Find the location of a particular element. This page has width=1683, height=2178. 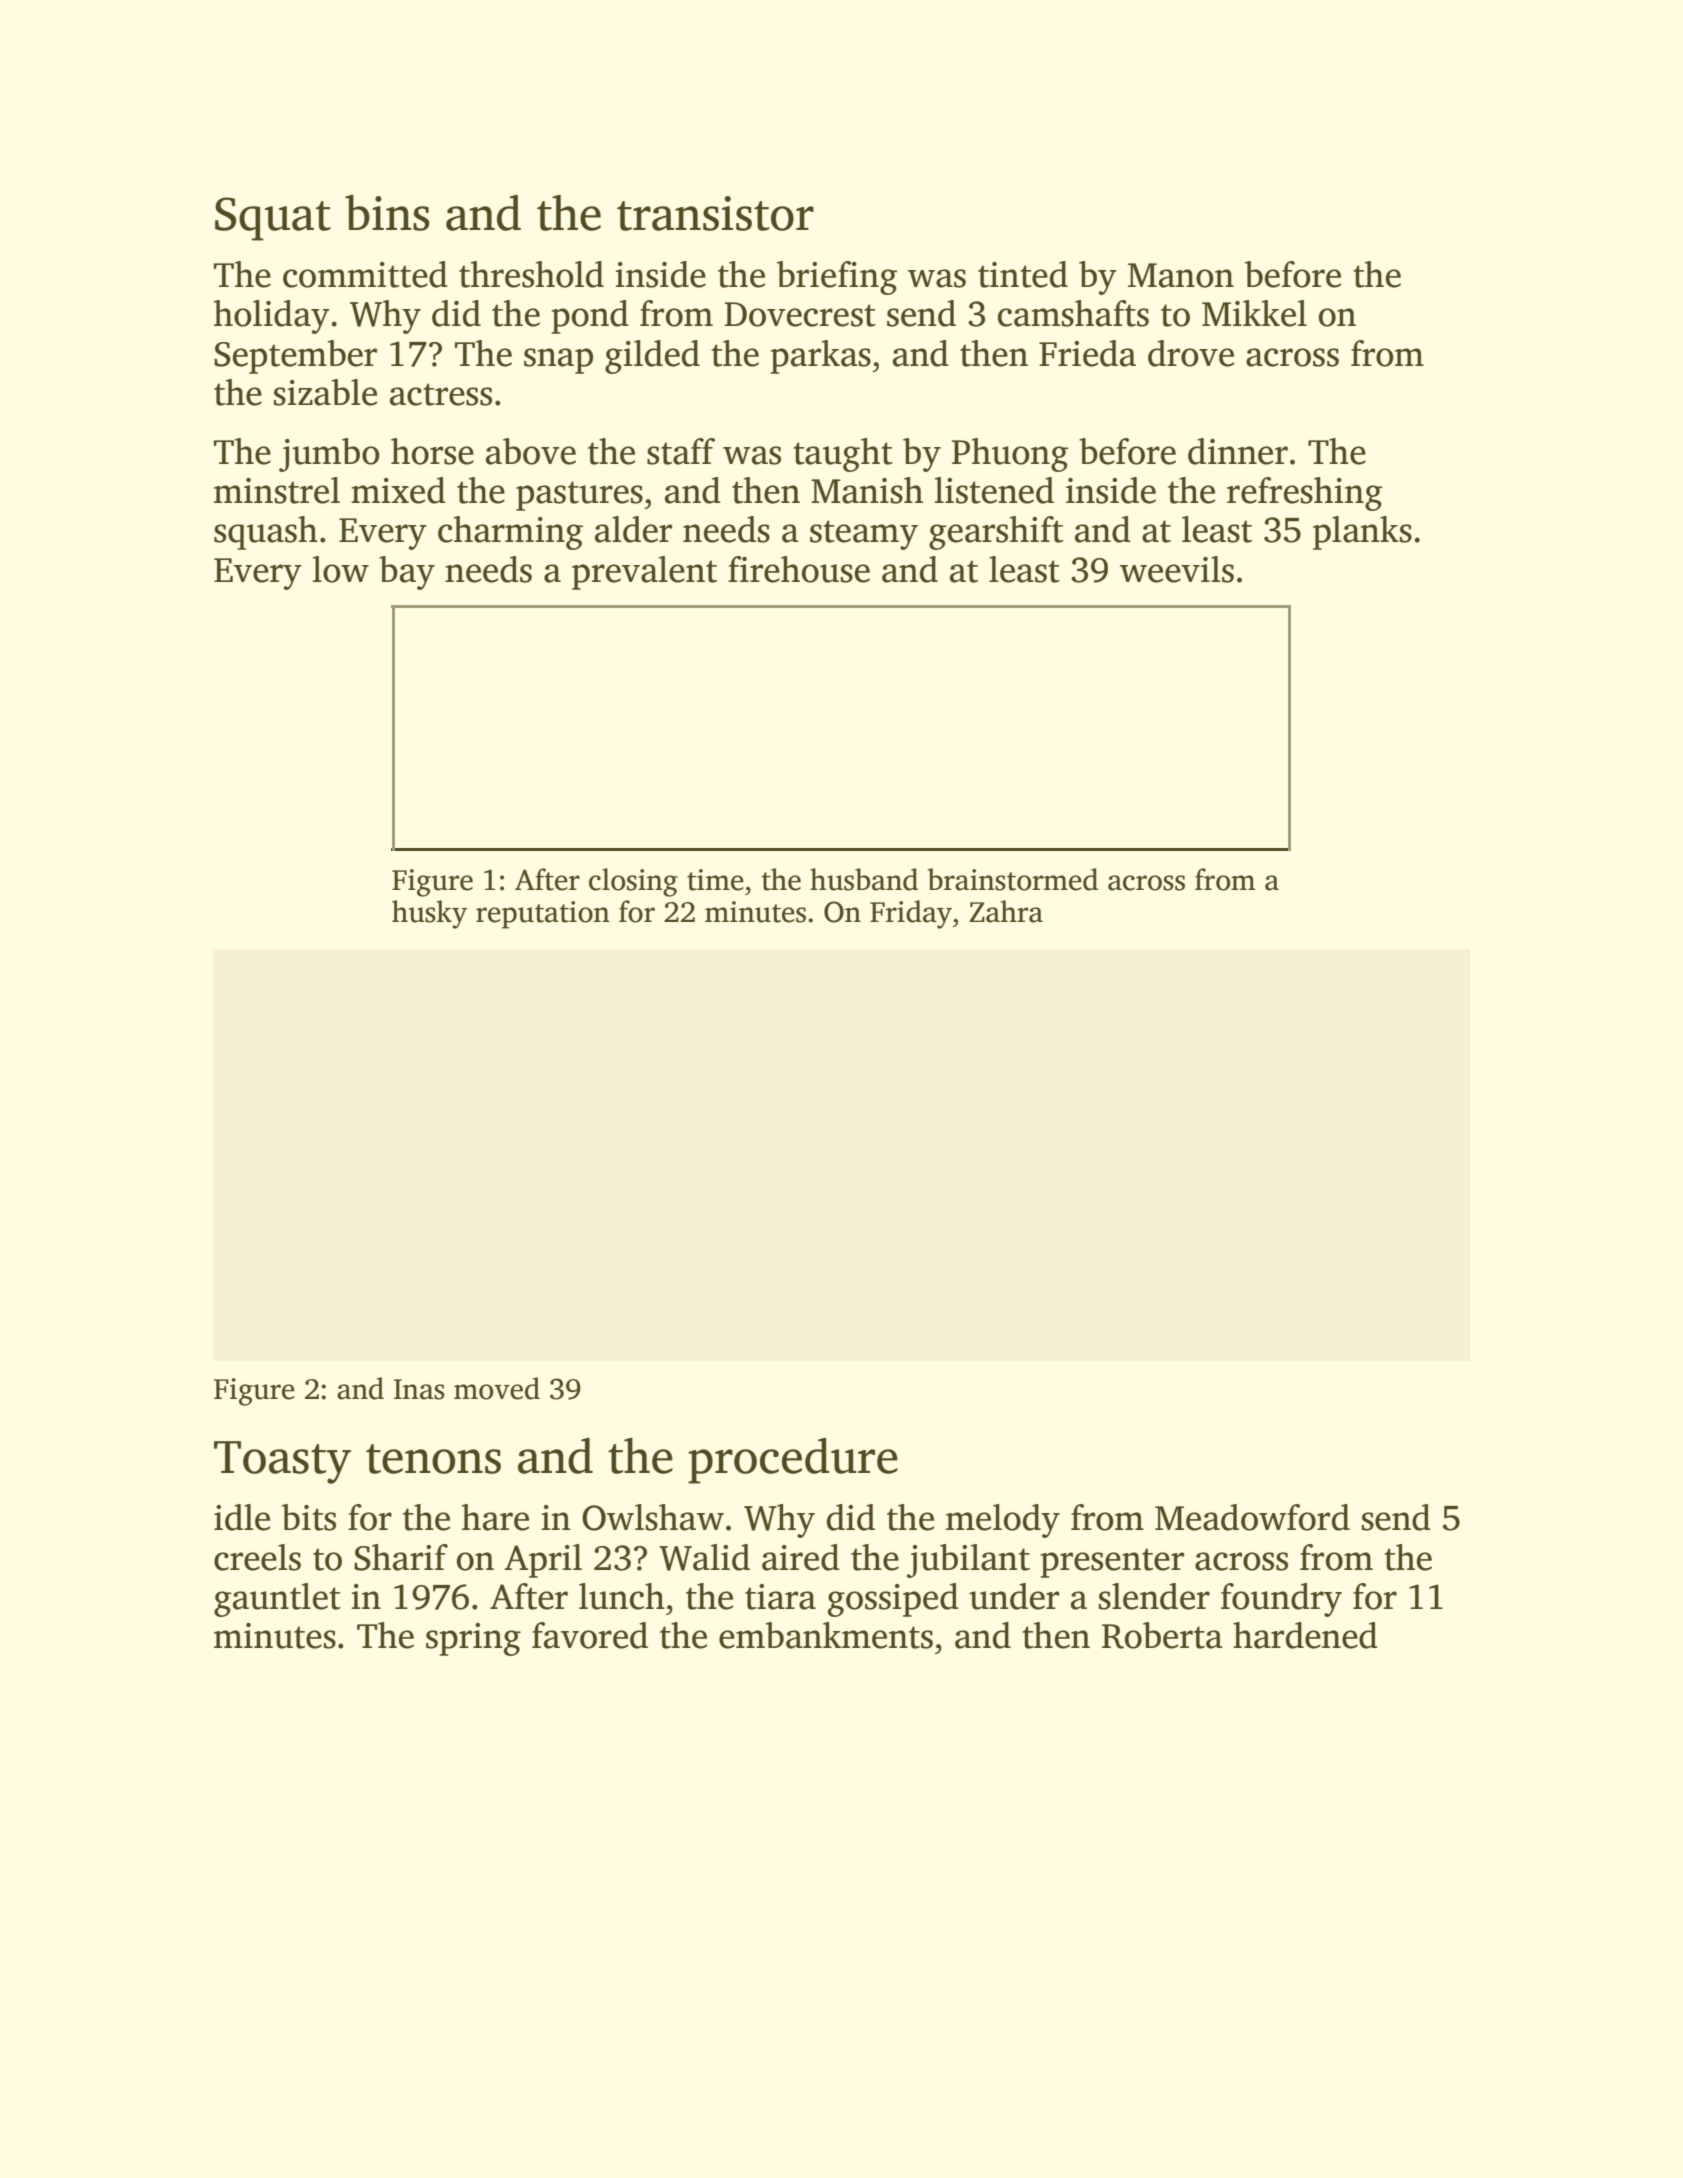

Zahra is located at coordinates (1006, 911).
